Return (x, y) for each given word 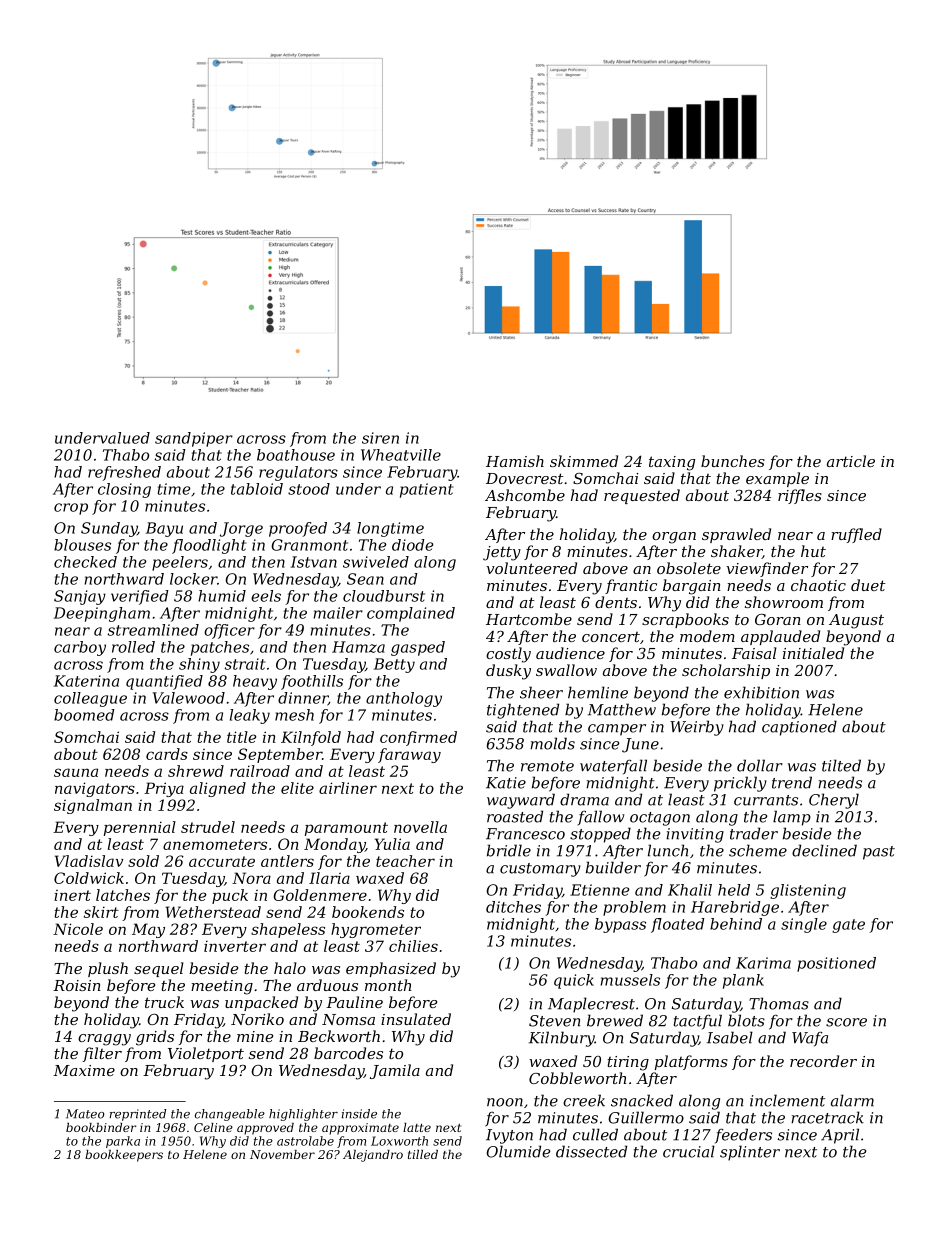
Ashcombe (525, 495)
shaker (736, 552)
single (804, 925)
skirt (101, 912)
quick (574, 981)
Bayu (164, 529)
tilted (841, 765)
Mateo (85, 1114)
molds (552, 743)
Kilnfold (311, 738)
